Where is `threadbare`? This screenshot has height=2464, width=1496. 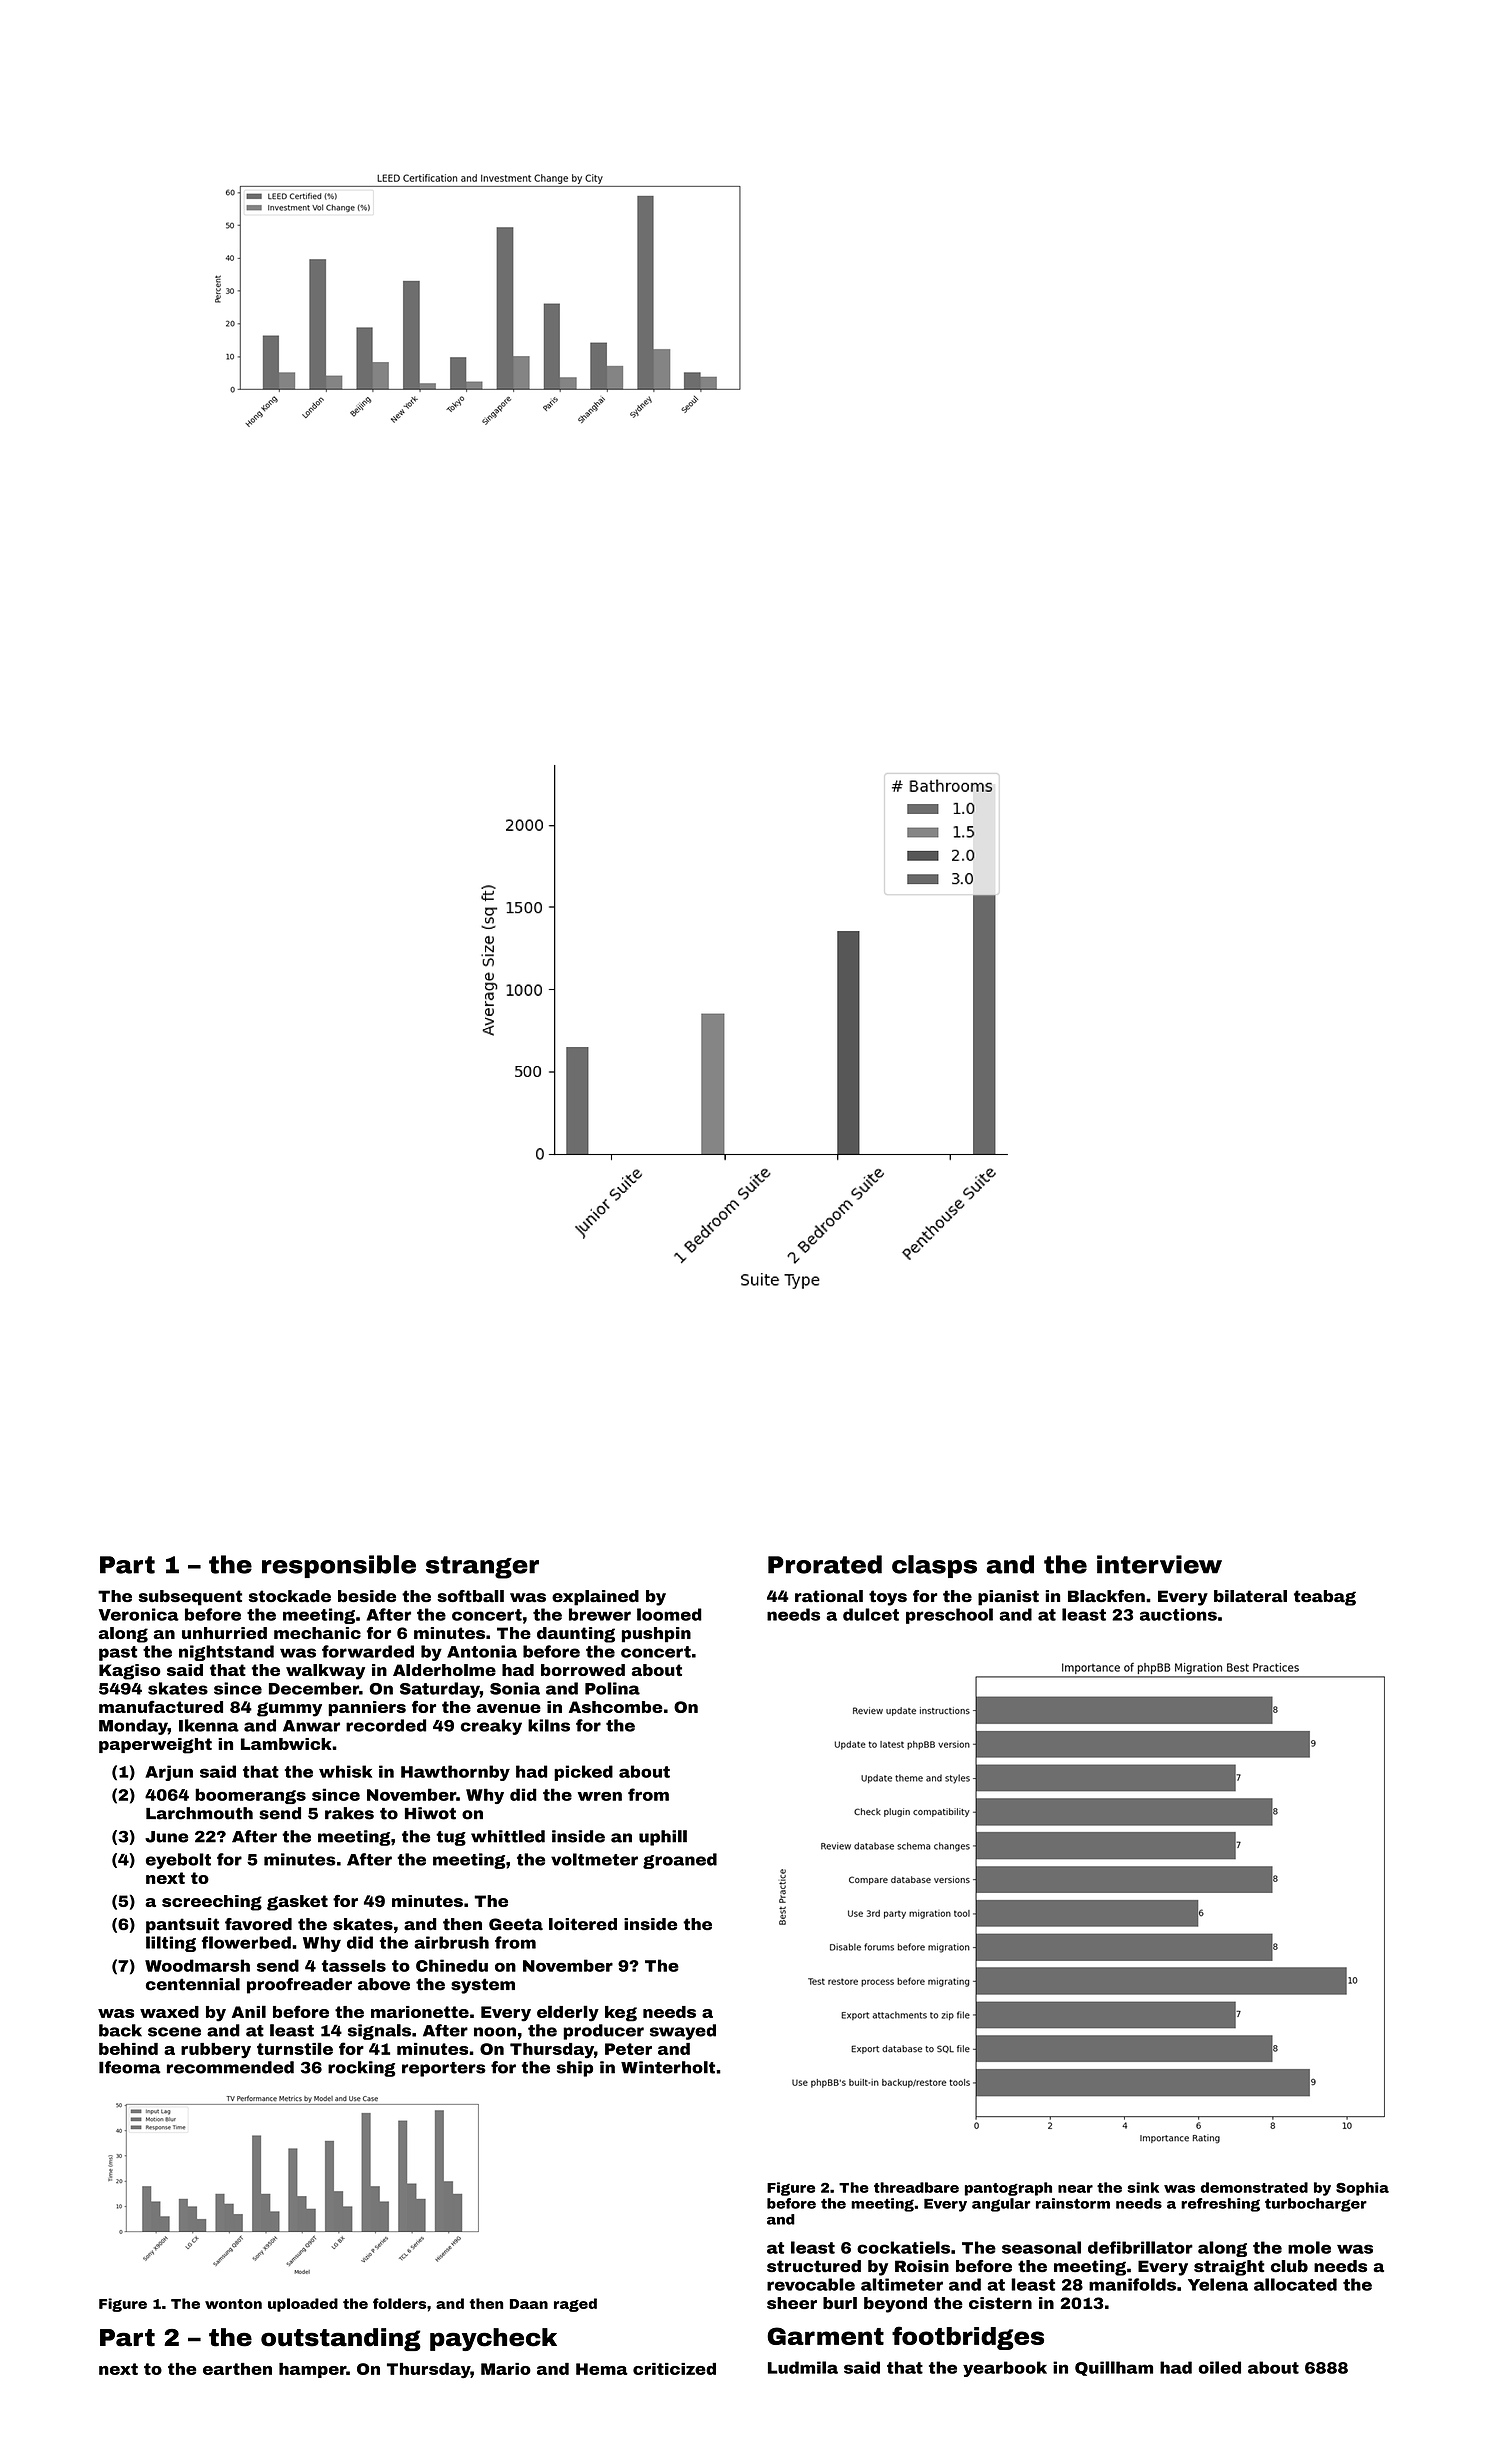 threadbare is located at coordinates (916, 2187).
